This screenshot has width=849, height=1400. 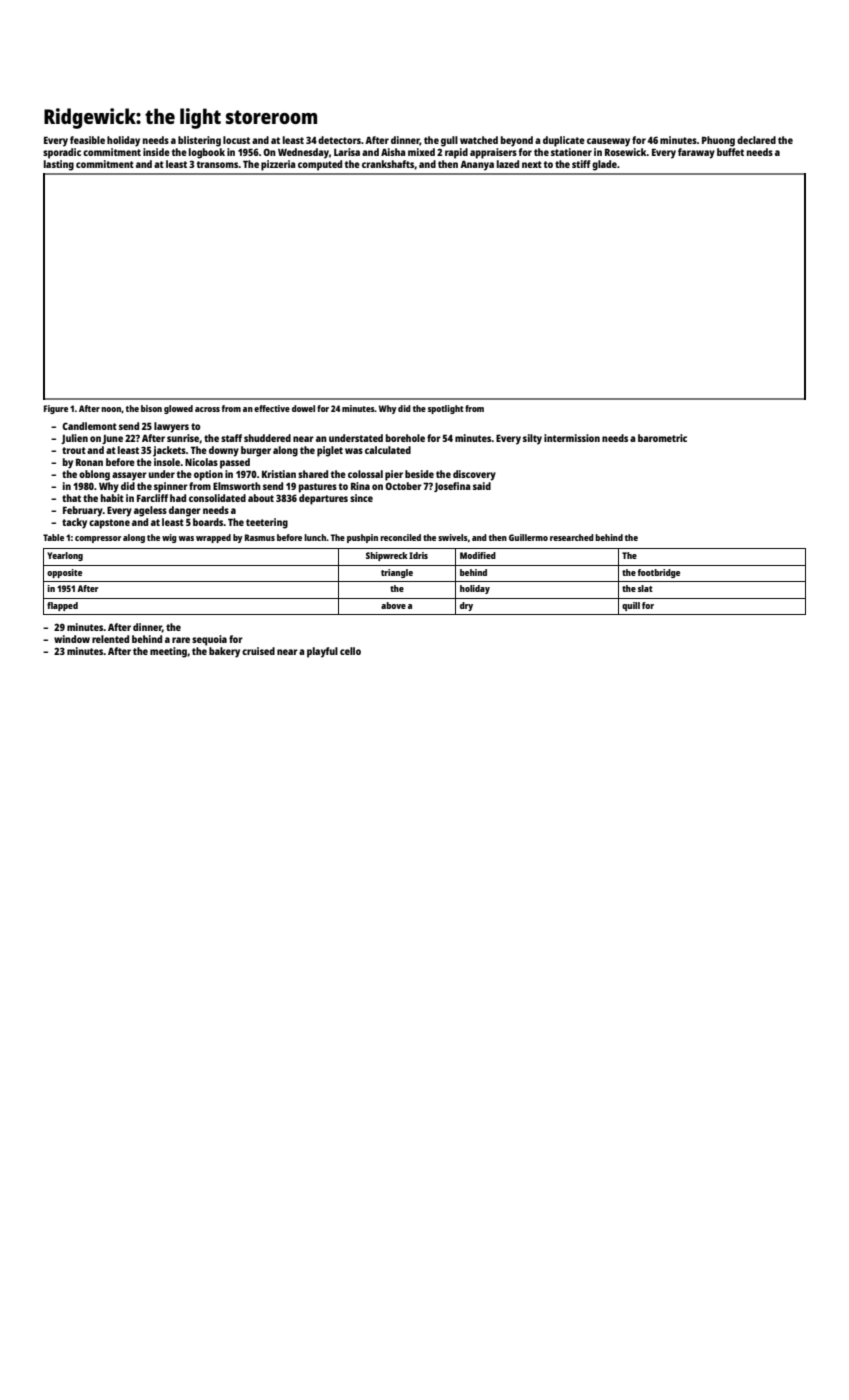 What do you see at coordinates (320, 165) in the screenshot?
I see `computed` at bounding box center [320, 165].
